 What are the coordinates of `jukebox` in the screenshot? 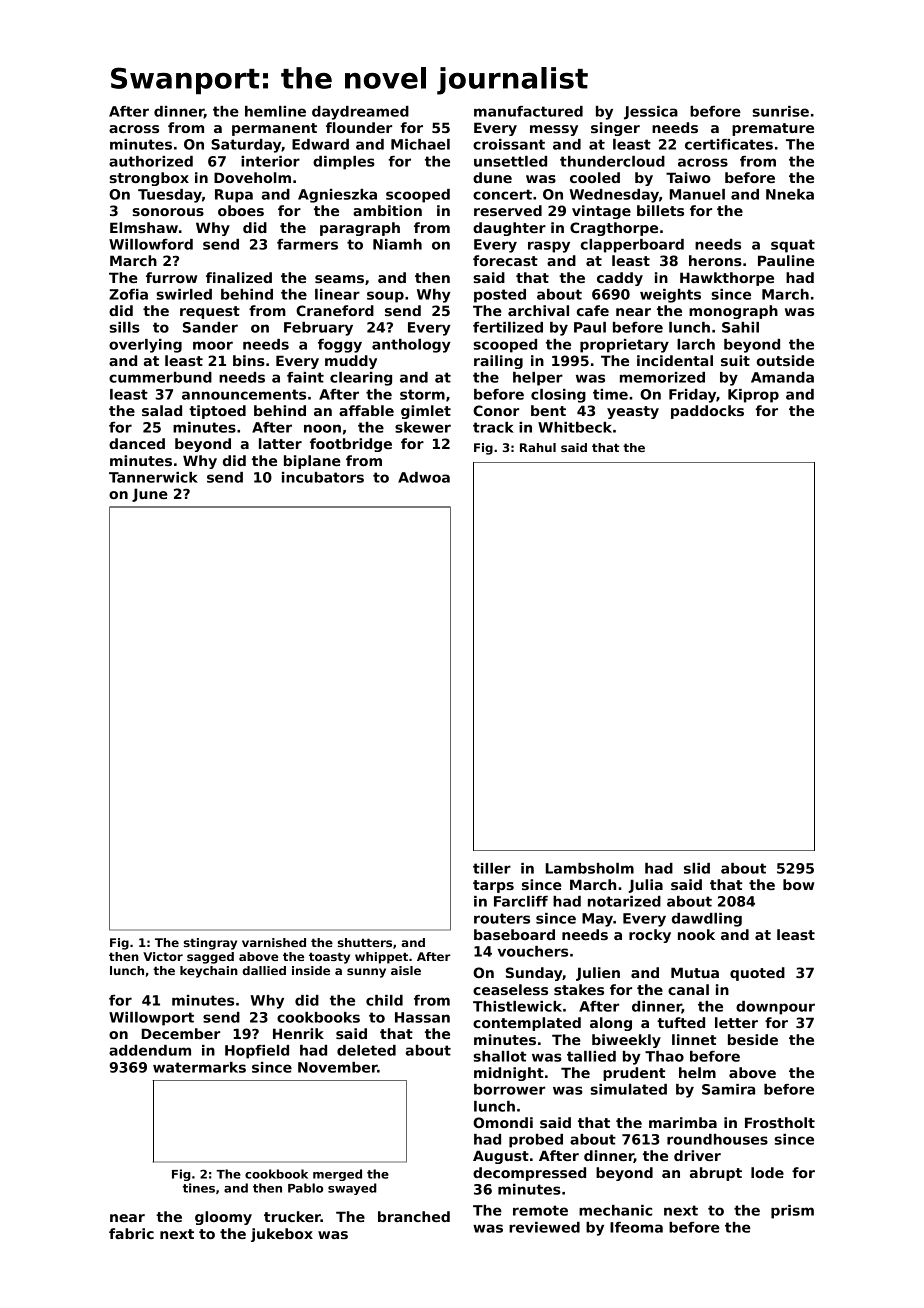 It's located at (282, 1235).
